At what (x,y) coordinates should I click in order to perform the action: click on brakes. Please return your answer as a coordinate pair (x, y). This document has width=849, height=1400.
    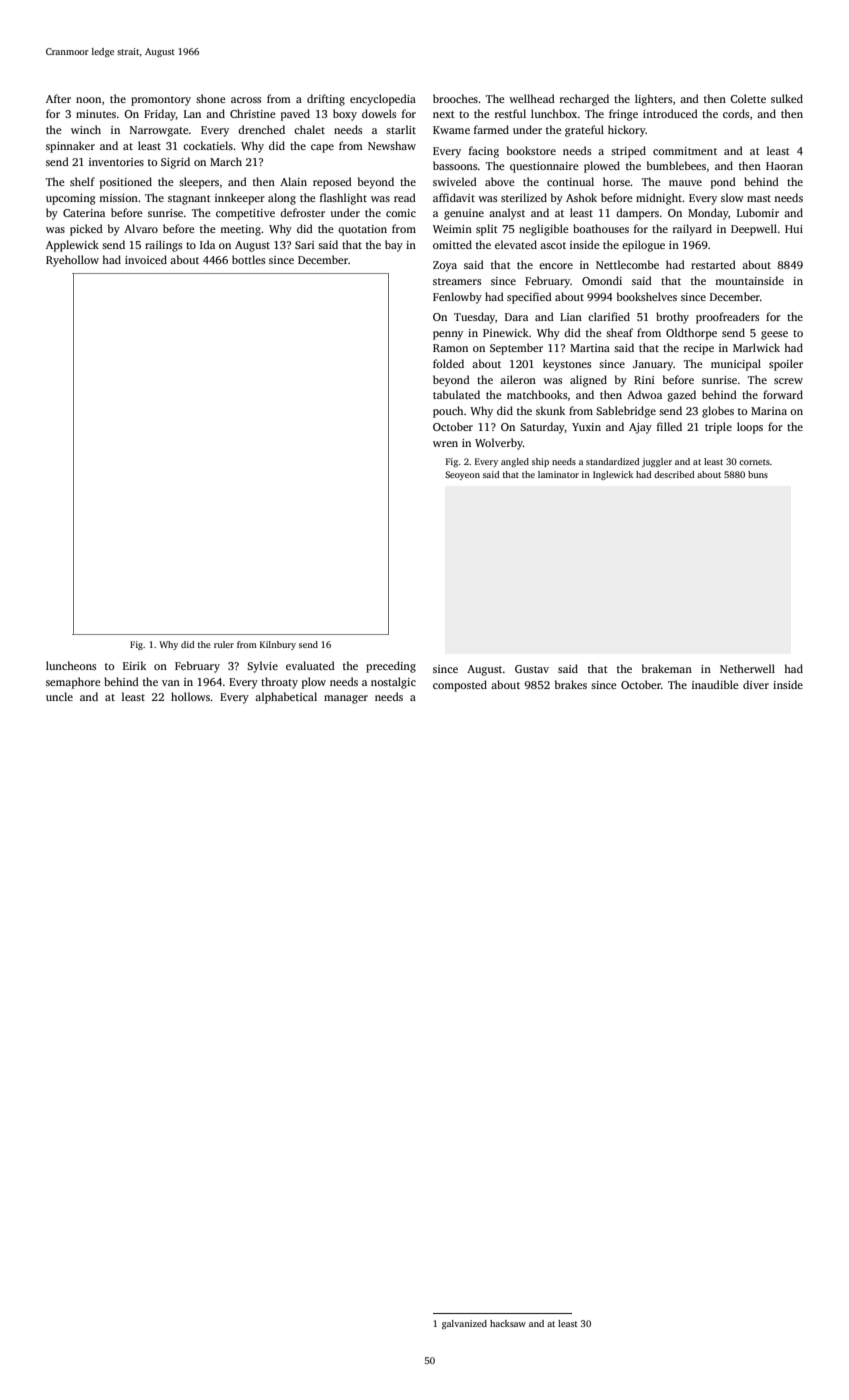
    Looking at the image, I should click on (571, 684).
